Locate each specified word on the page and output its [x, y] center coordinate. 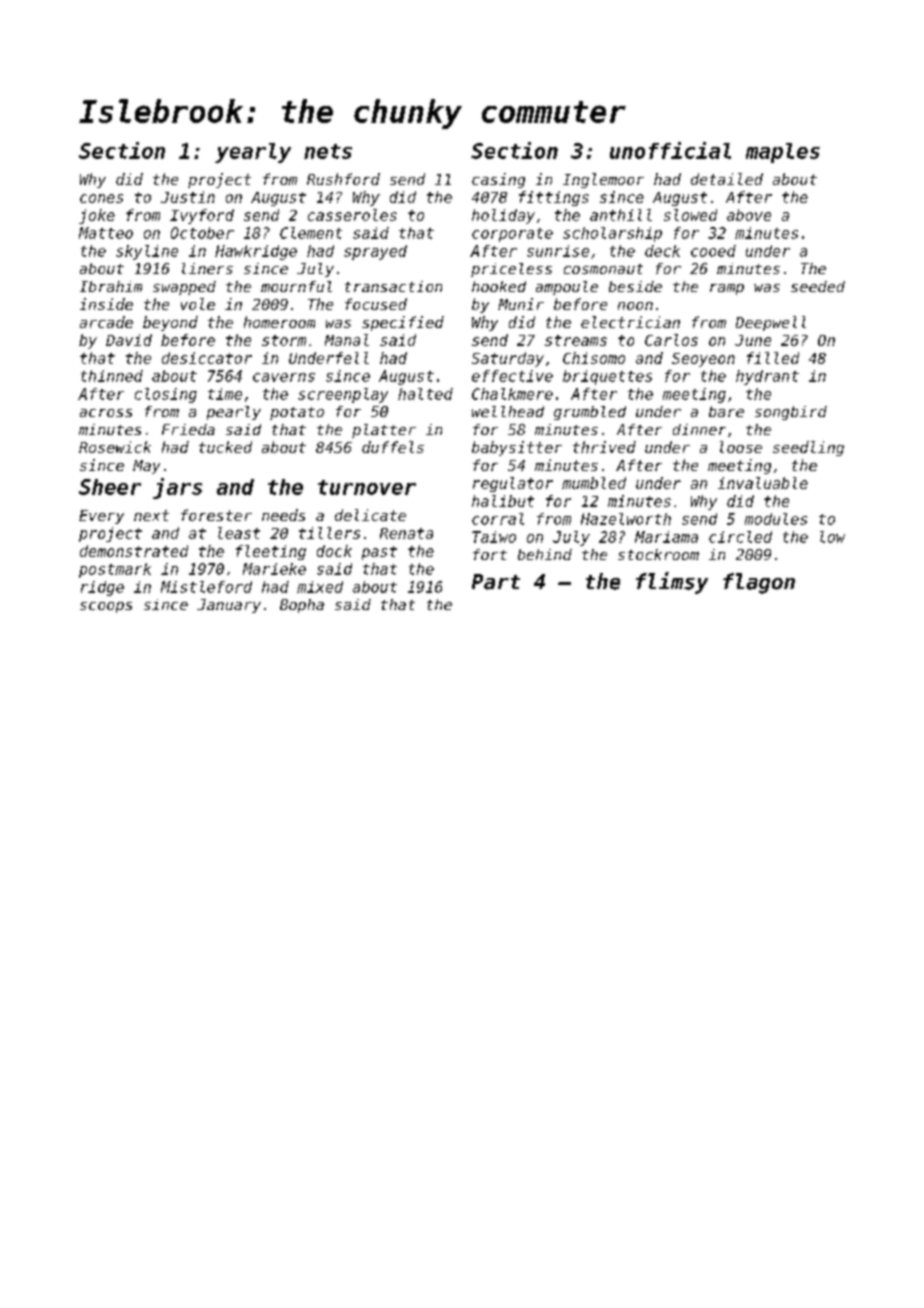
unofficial [670, 150]
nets [328, 151]
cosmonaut [603, 269]
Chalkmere [512, 394]
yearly [253, 153]
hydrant [767, 377]
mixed [320, 587]
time [225, 394]
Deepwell [771, 323]
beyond [170, 323]
